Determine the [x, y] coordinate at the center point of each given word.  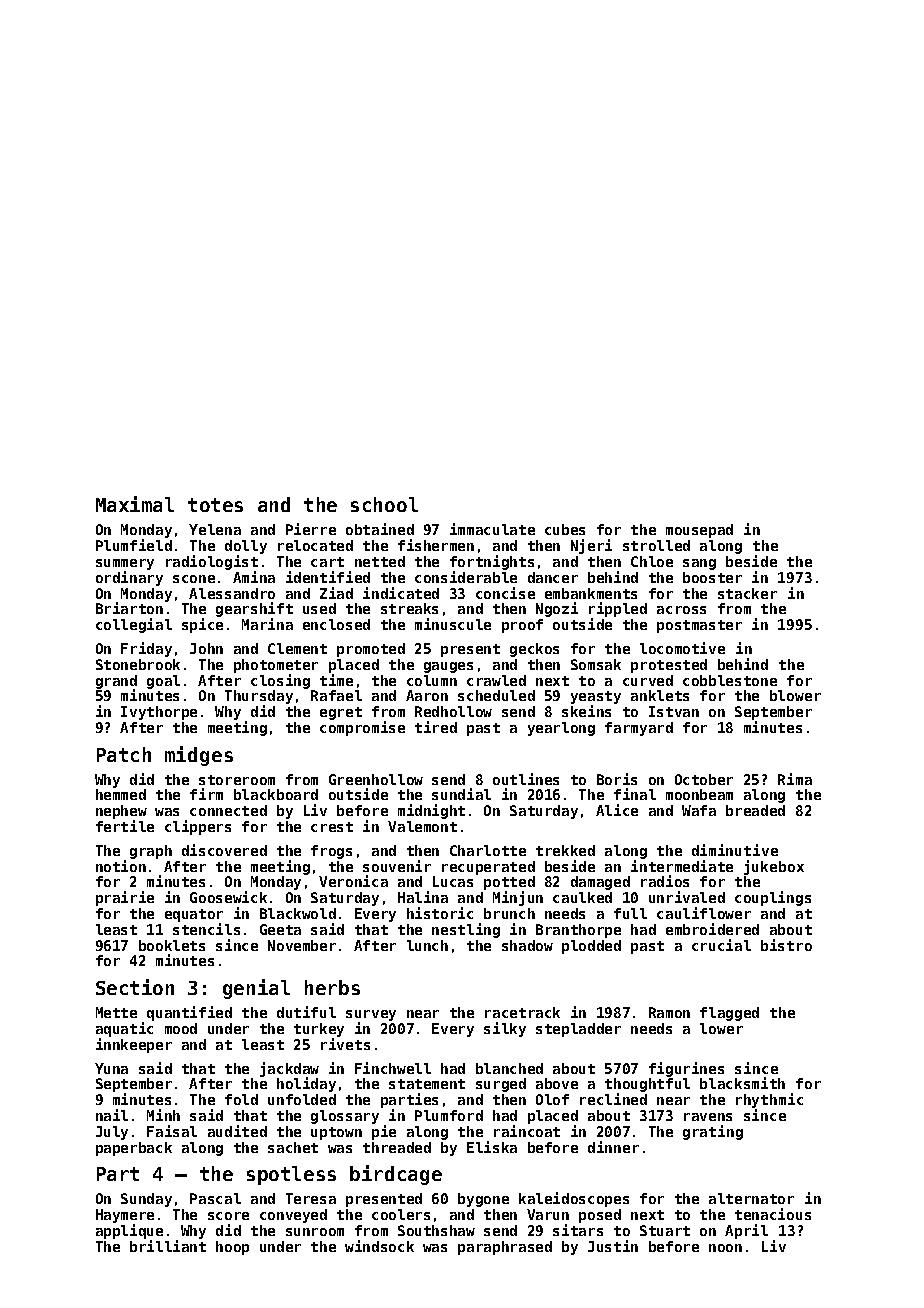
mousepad [699, 531]
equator [194, 915]
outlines [526, 779]
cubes [565, 529]
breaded [755, 810]
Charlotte [488, 850]
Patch [124, 754]
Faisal [172, 1131]
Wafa [699, 810]
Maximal [135, 504]
